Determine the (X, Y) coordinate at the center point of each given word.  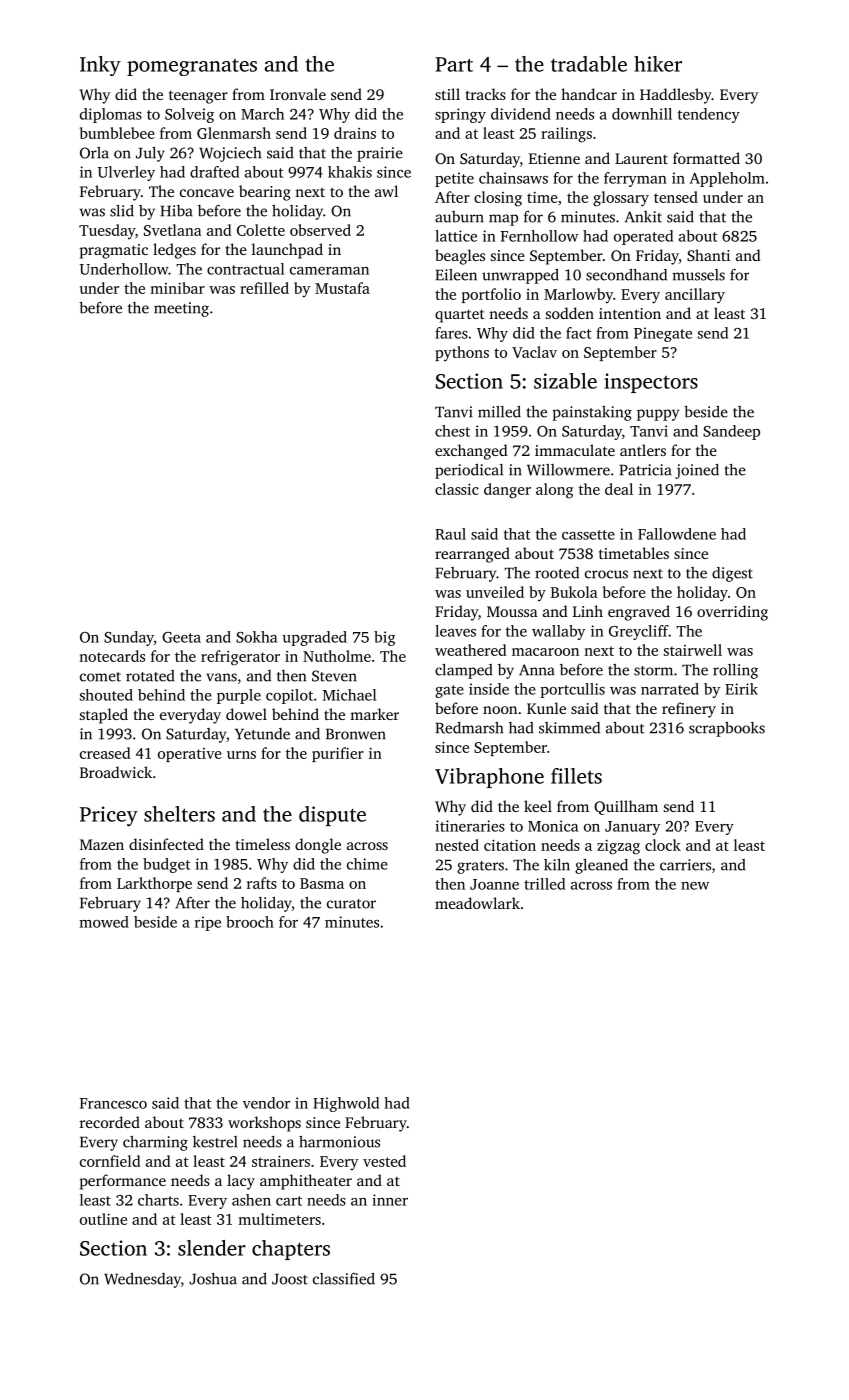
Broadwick (116, 772)
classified (344, 1279)
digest (732, 574)
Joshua (213, 1279)
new (695, 886)
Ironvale (298, 94)
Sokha (256, 637)
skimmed (569, 728)
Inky (100, 66)
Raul (450, 534)
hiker (658, 64)
